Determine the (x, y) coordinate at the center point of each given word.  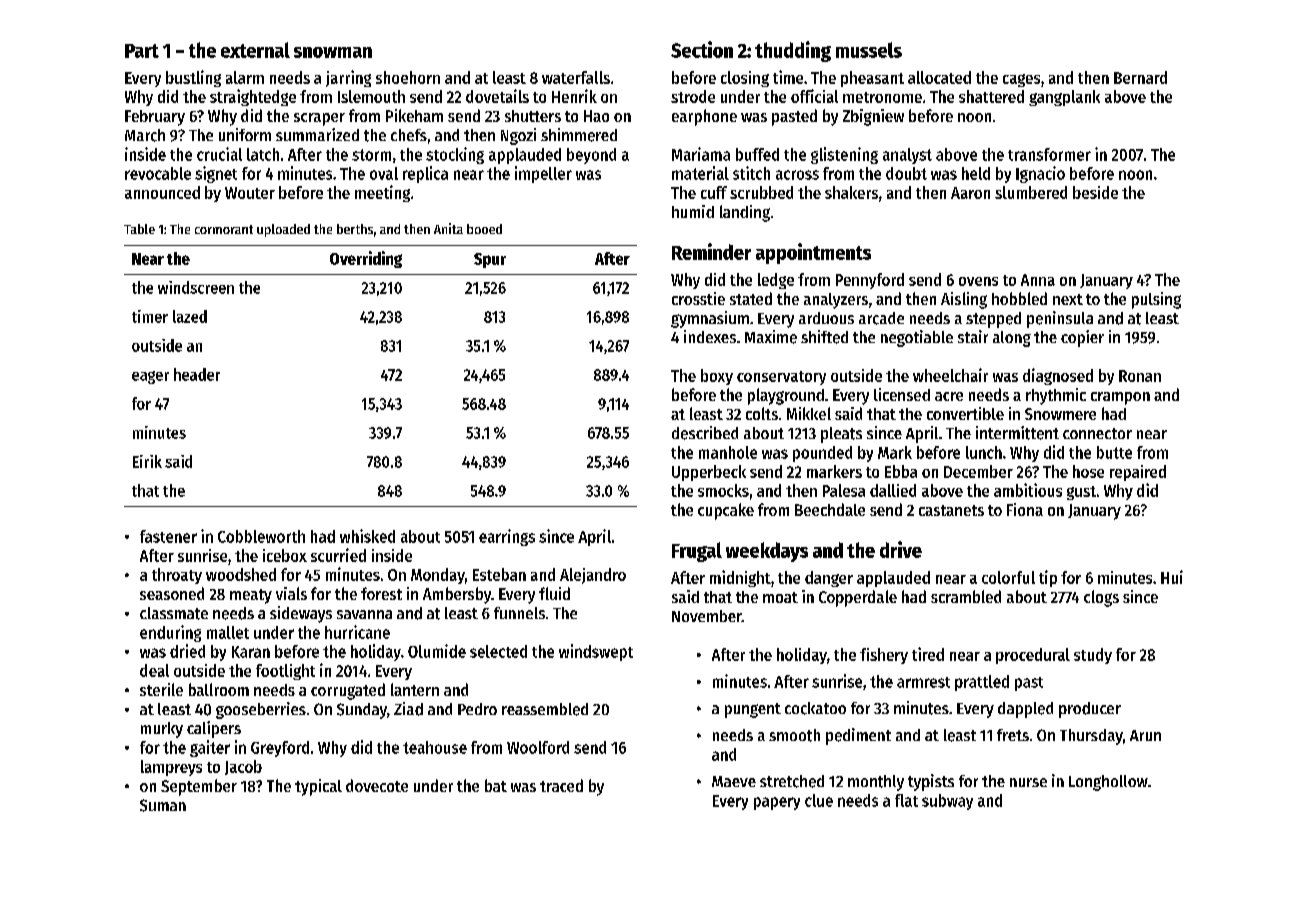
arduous (826, 318)
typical (318, 787)
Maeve (734, 781)
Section (702, 49)
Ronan (1140, 376)
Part (142, 51)
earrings (507, 537)
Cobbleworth (261, 536)
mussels (869, 50)
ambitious (1028, 490)
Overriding (366, 259)
